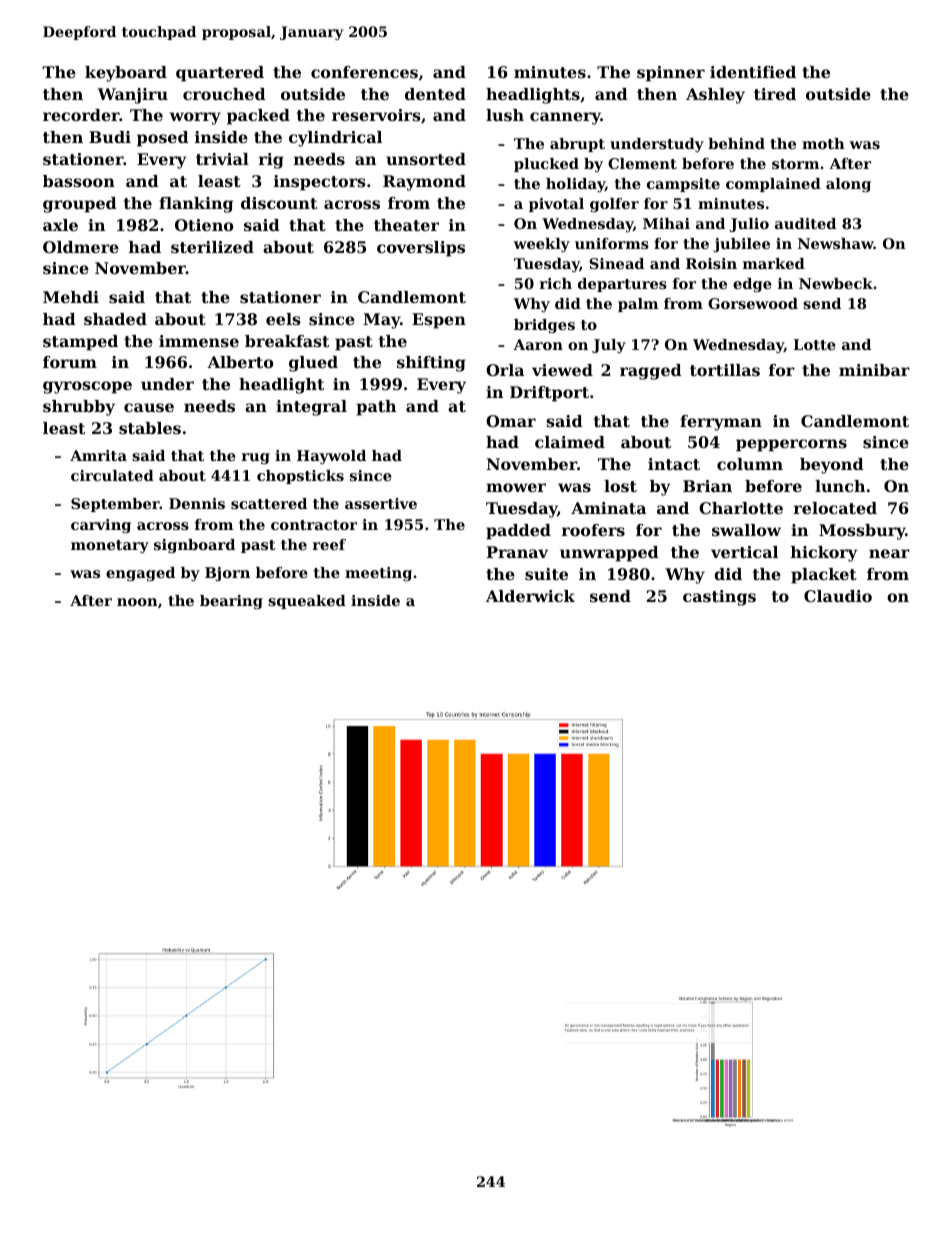 Image resolution: width=952 pixels, height=1233 pixels. I want to click on behind, so click(736, 143).
